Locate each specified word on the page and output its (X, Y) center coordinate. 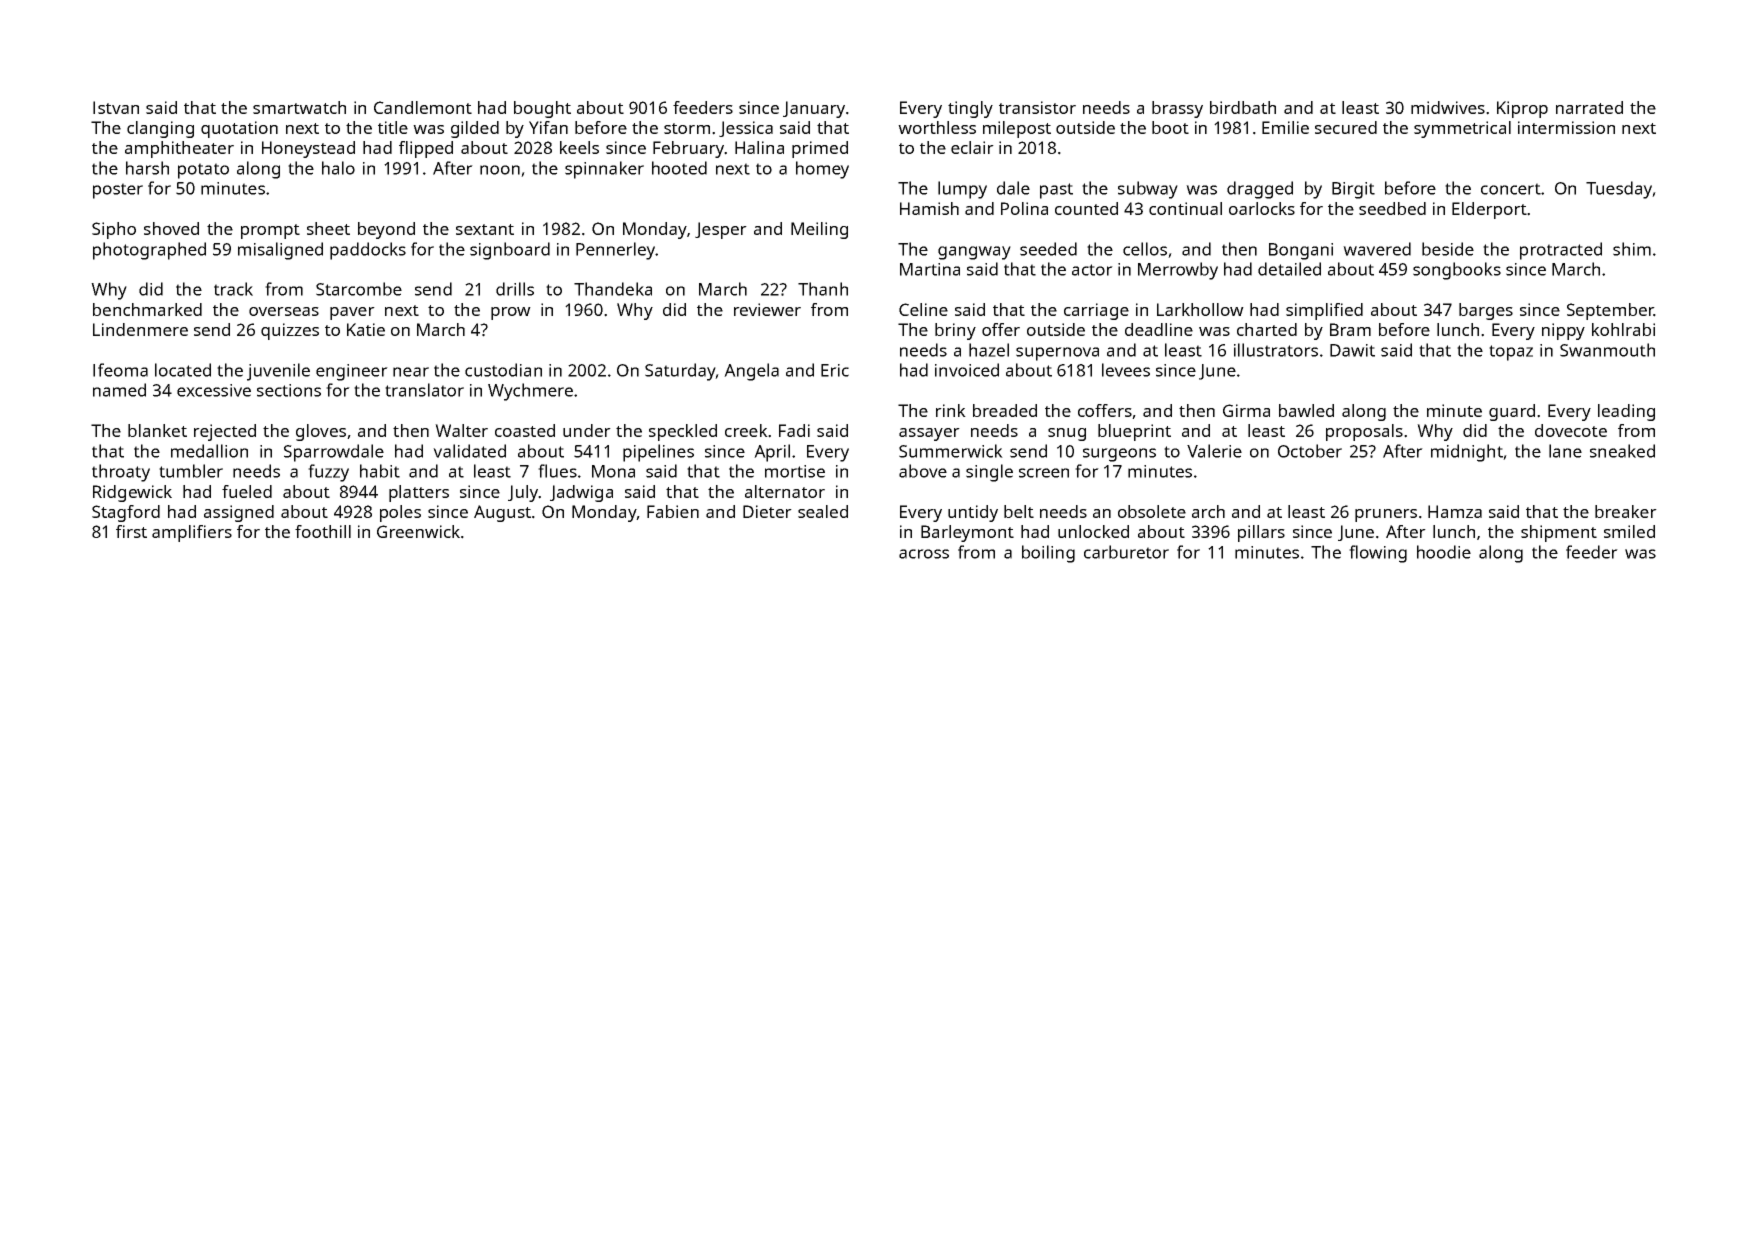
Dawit (1352, 350)
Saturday (680, 372)
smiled (1629, 531)
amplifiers (192, 533)
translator (424, 390)
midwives (1448, 107)
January (814, 109)
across (924, 554)
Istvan (116, 107)
